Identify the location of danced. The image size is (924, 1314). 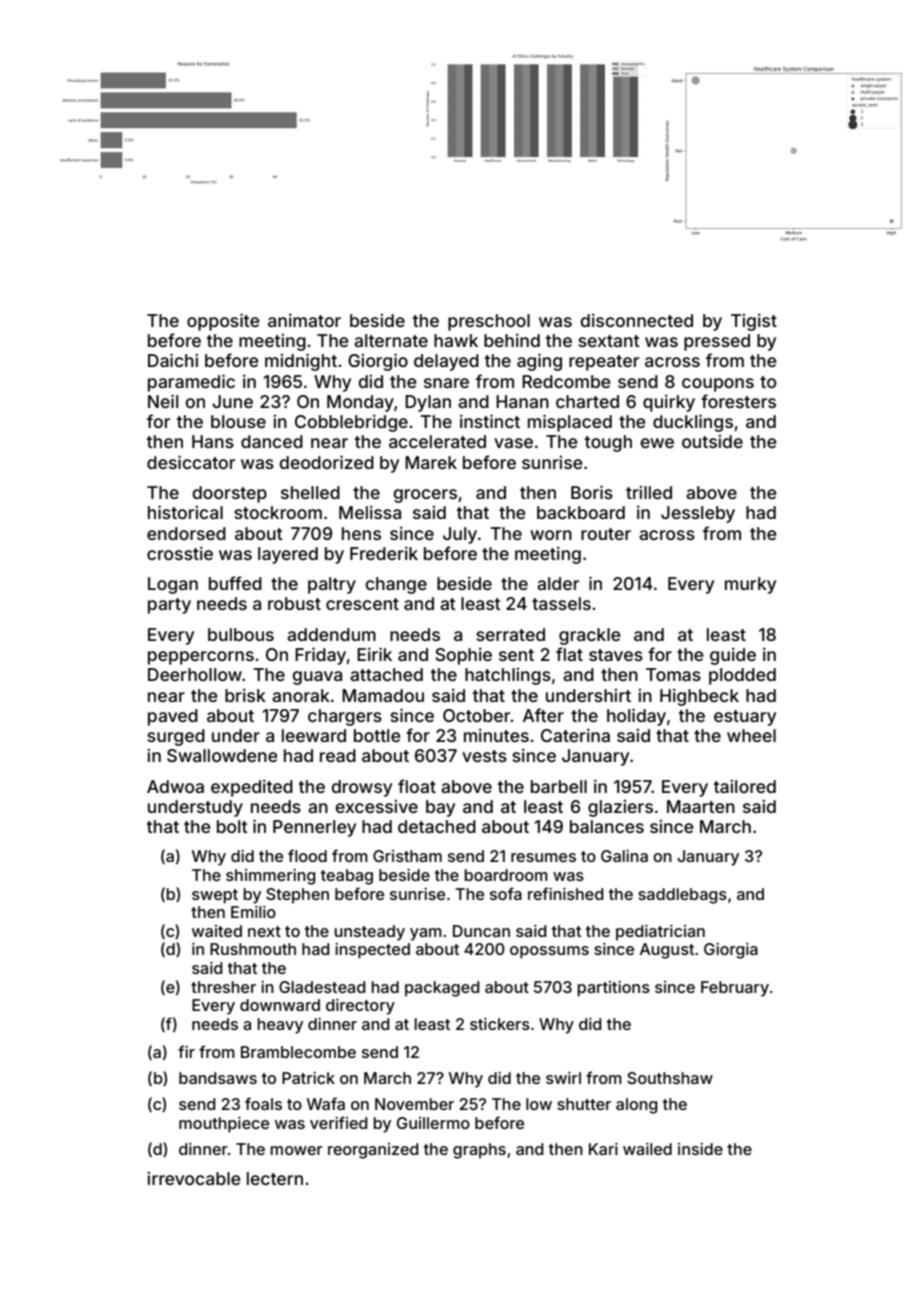
(272, 441).
